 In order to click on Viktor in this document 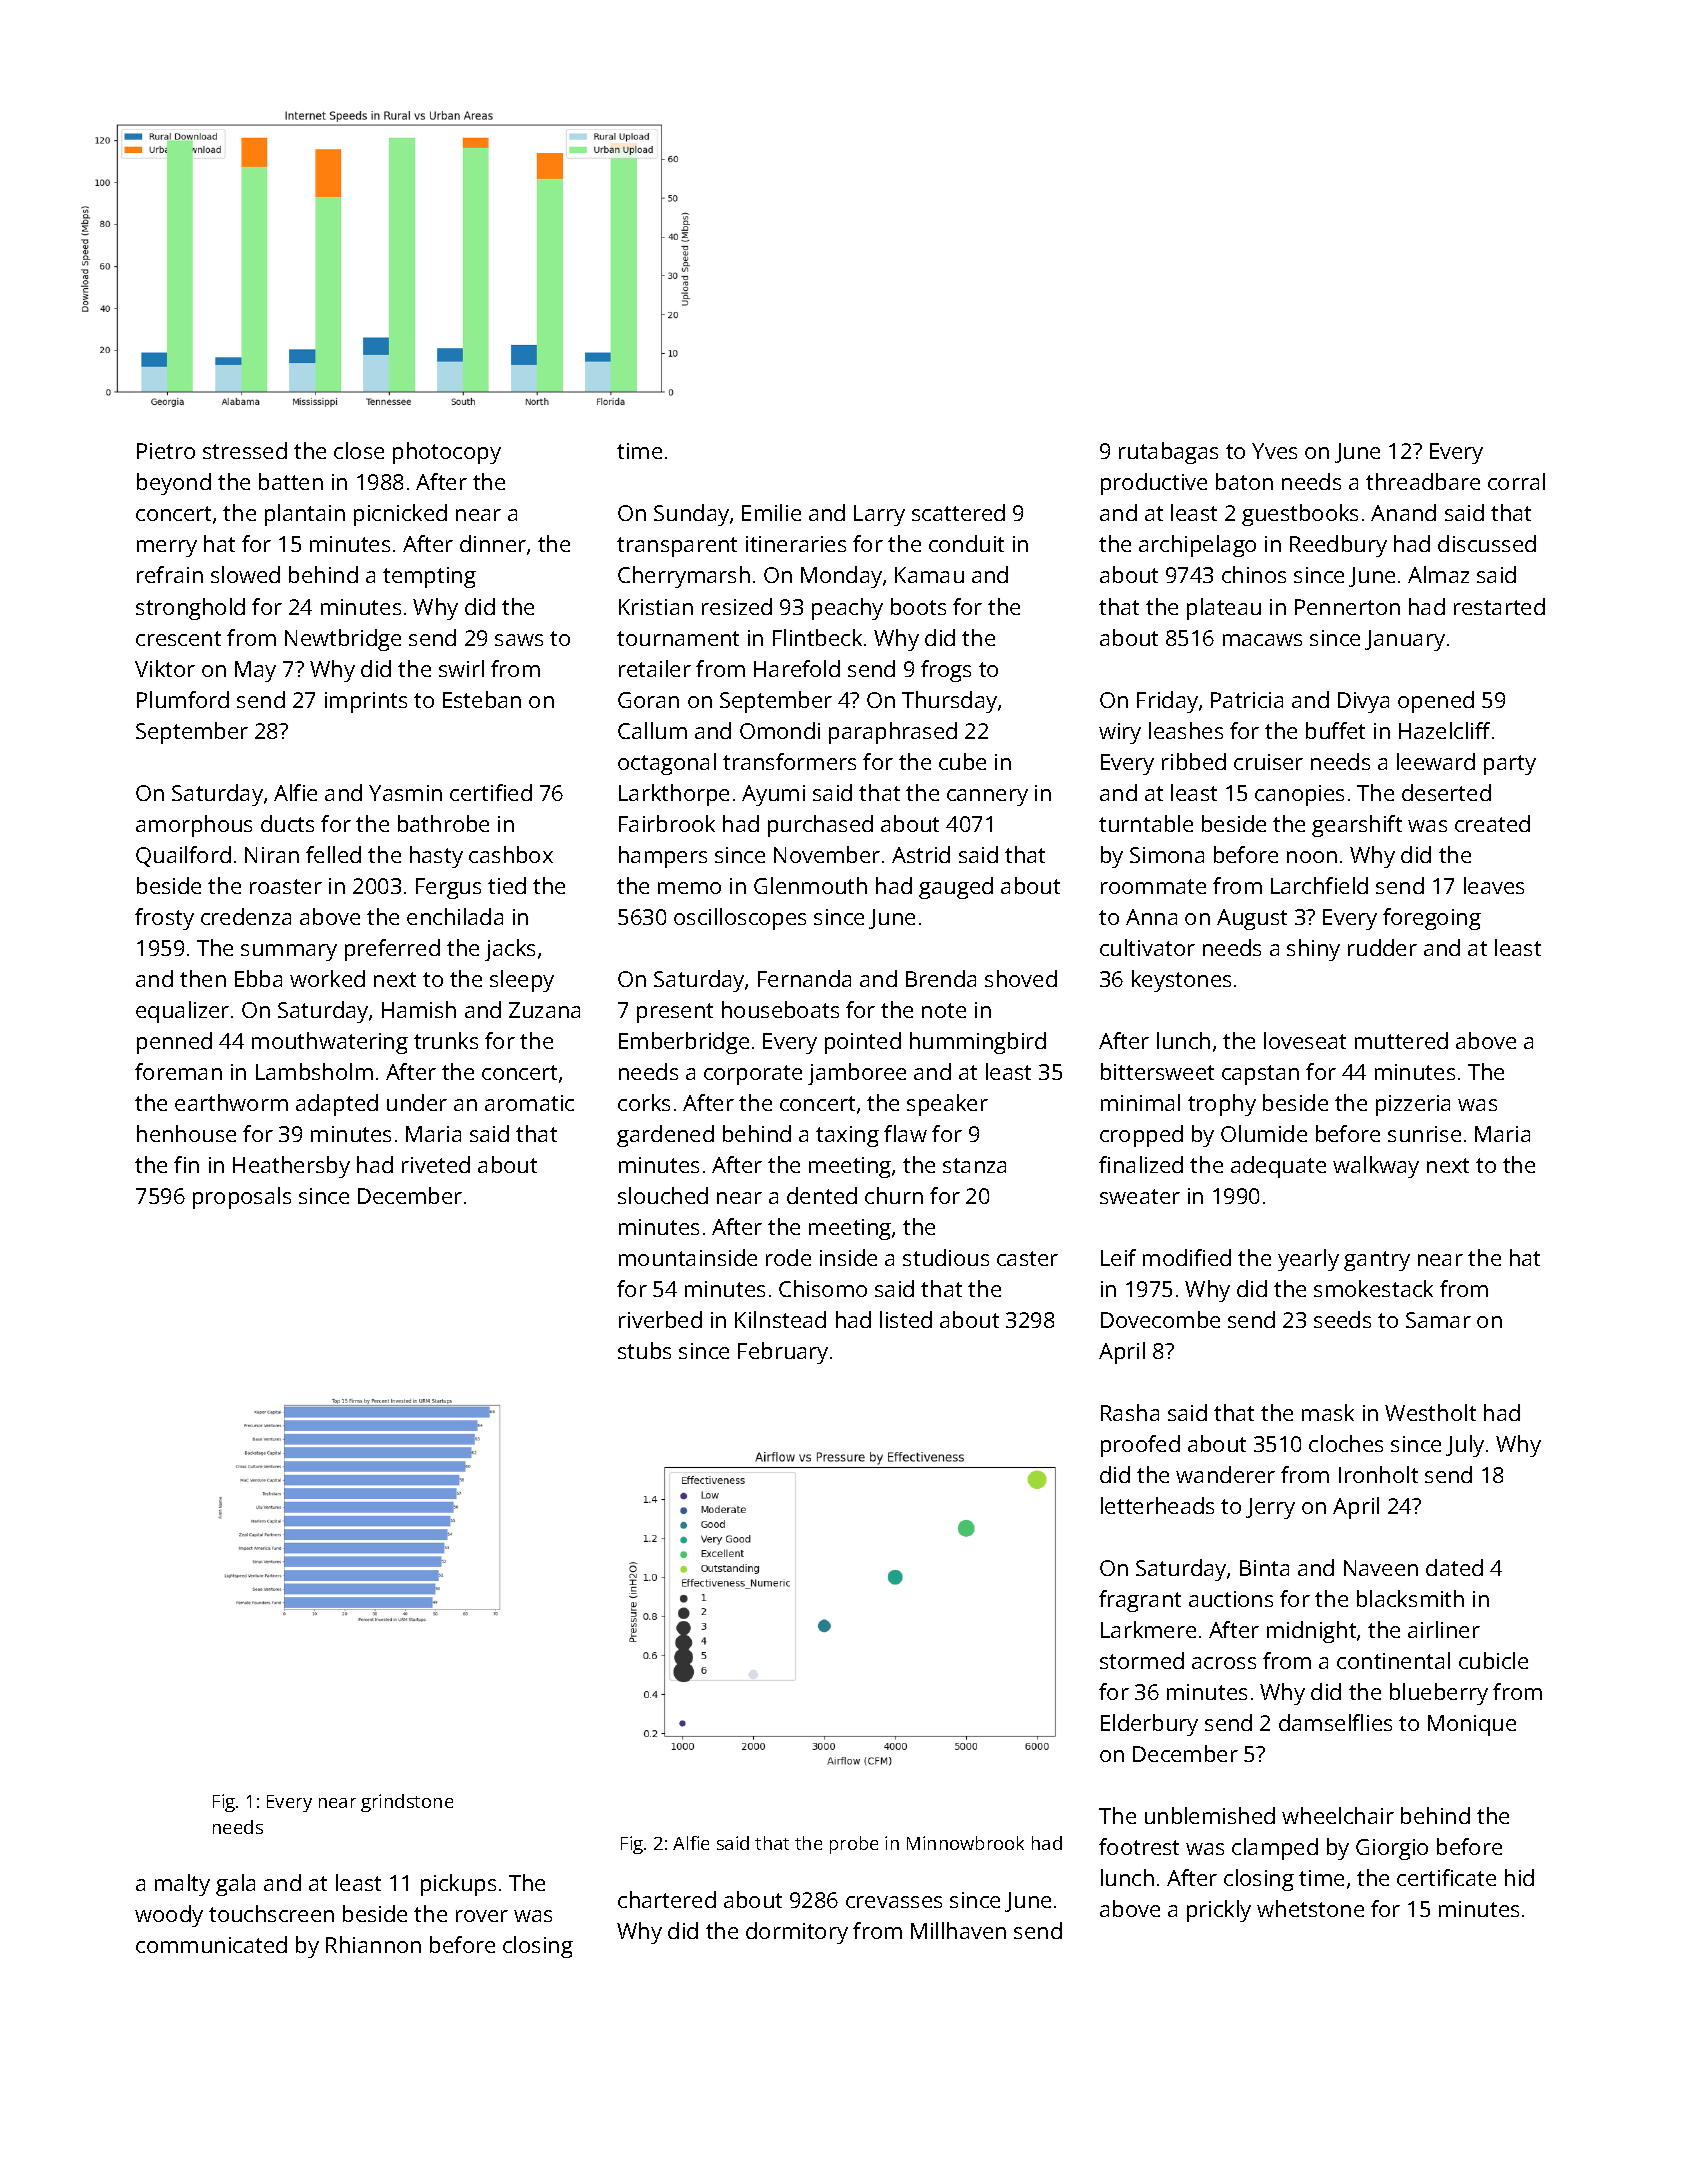, I will do `click(165, 668)`.
